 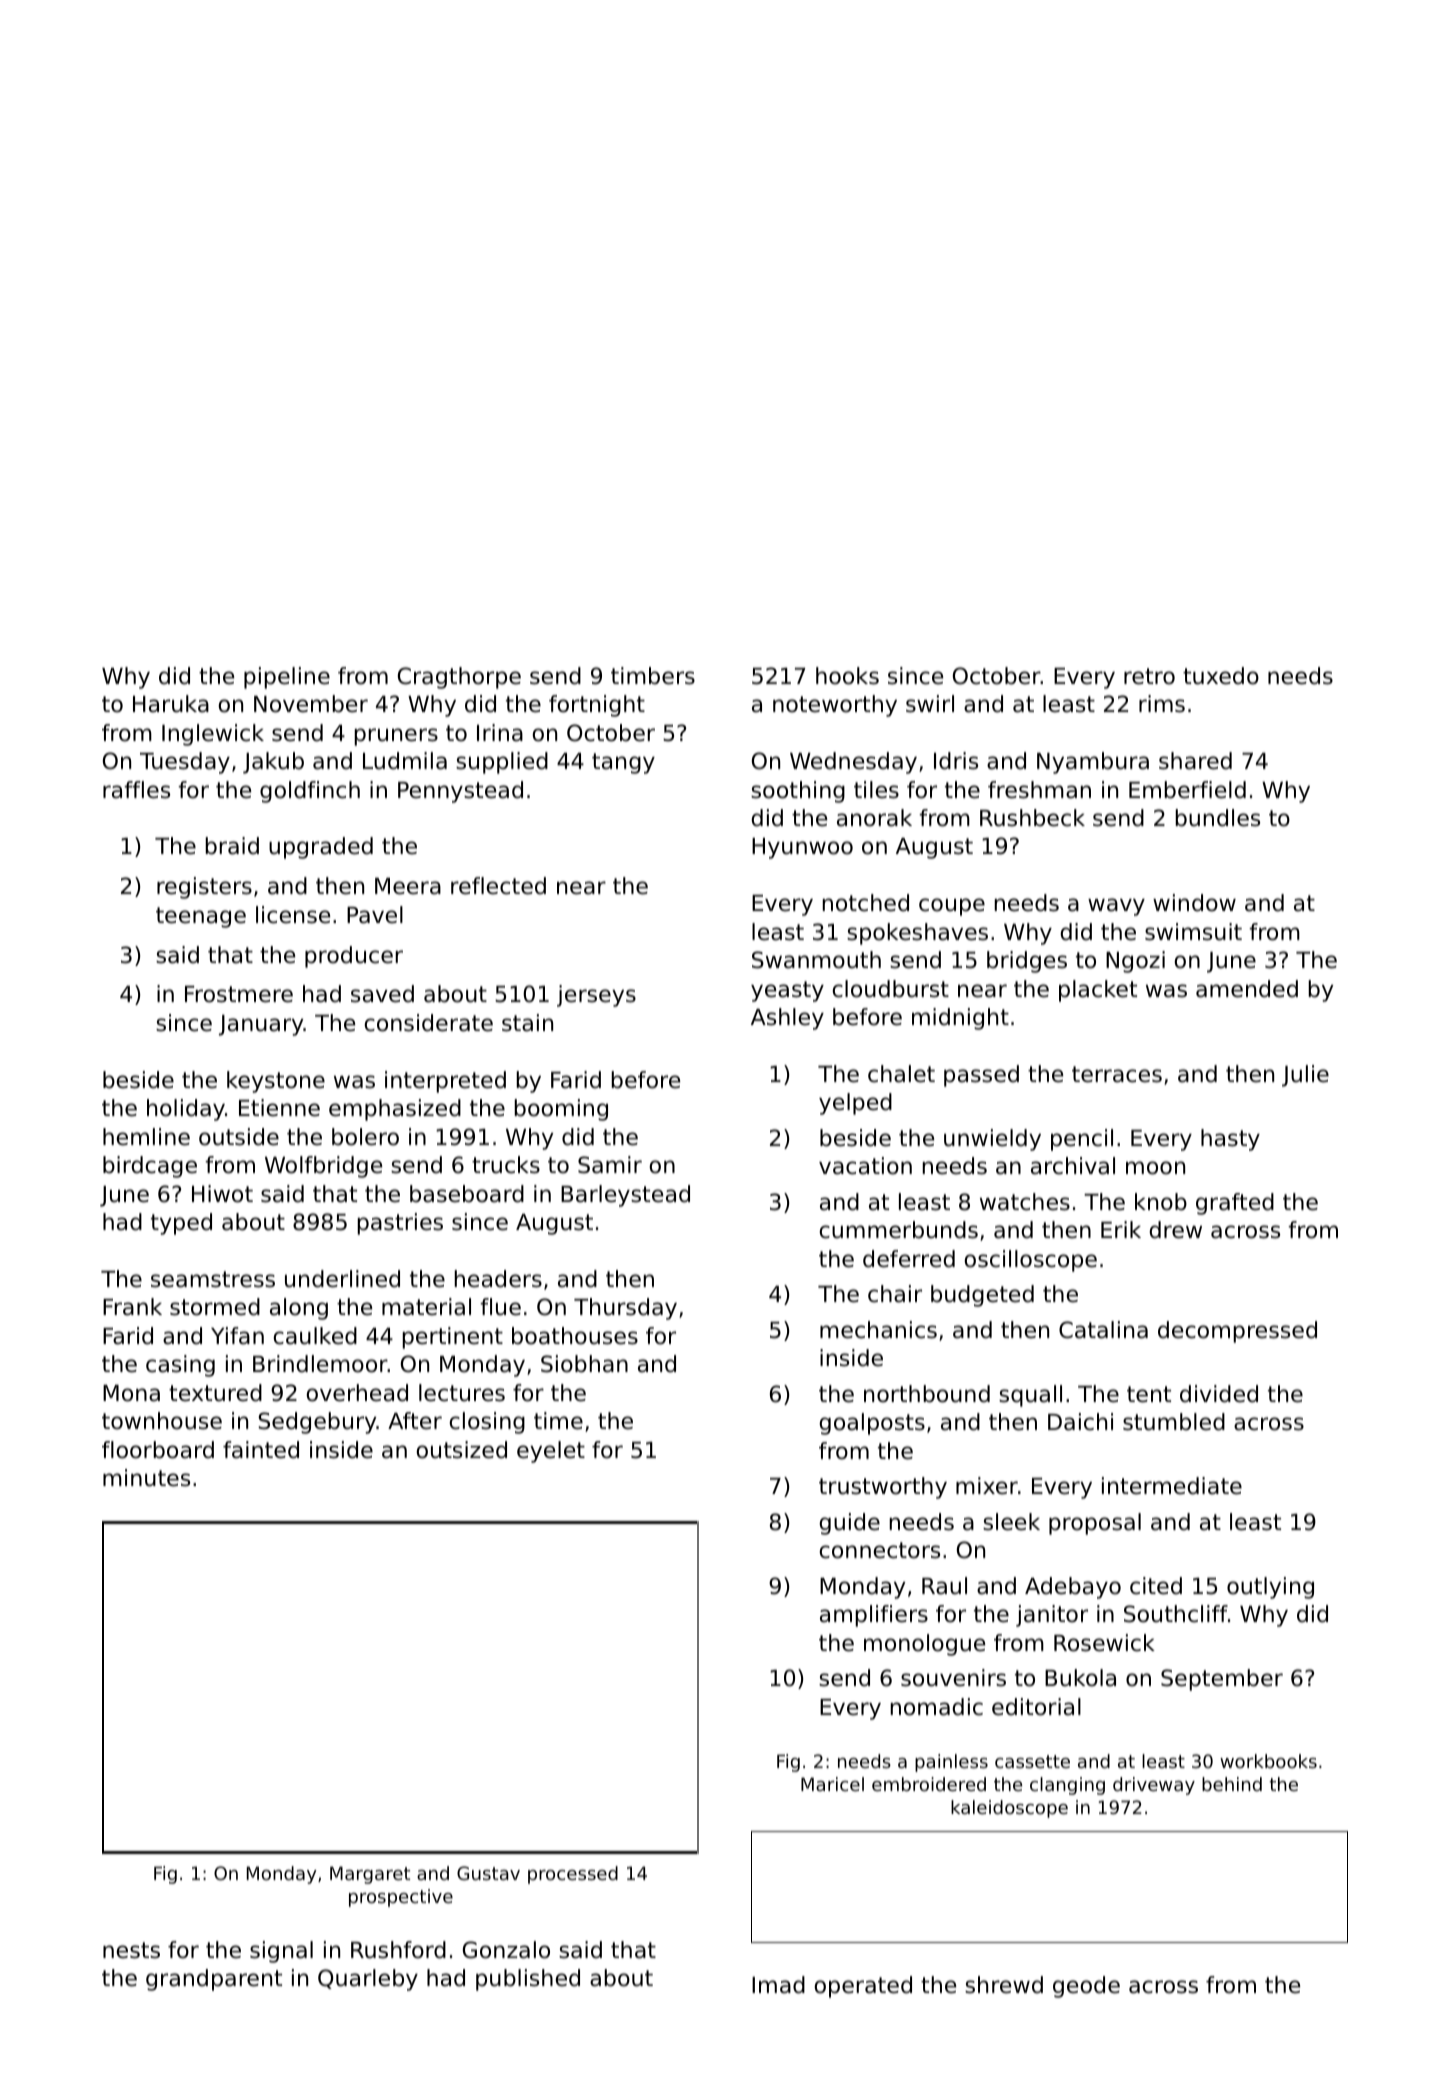 I want to click on After, so click(x=415, y=1421).
